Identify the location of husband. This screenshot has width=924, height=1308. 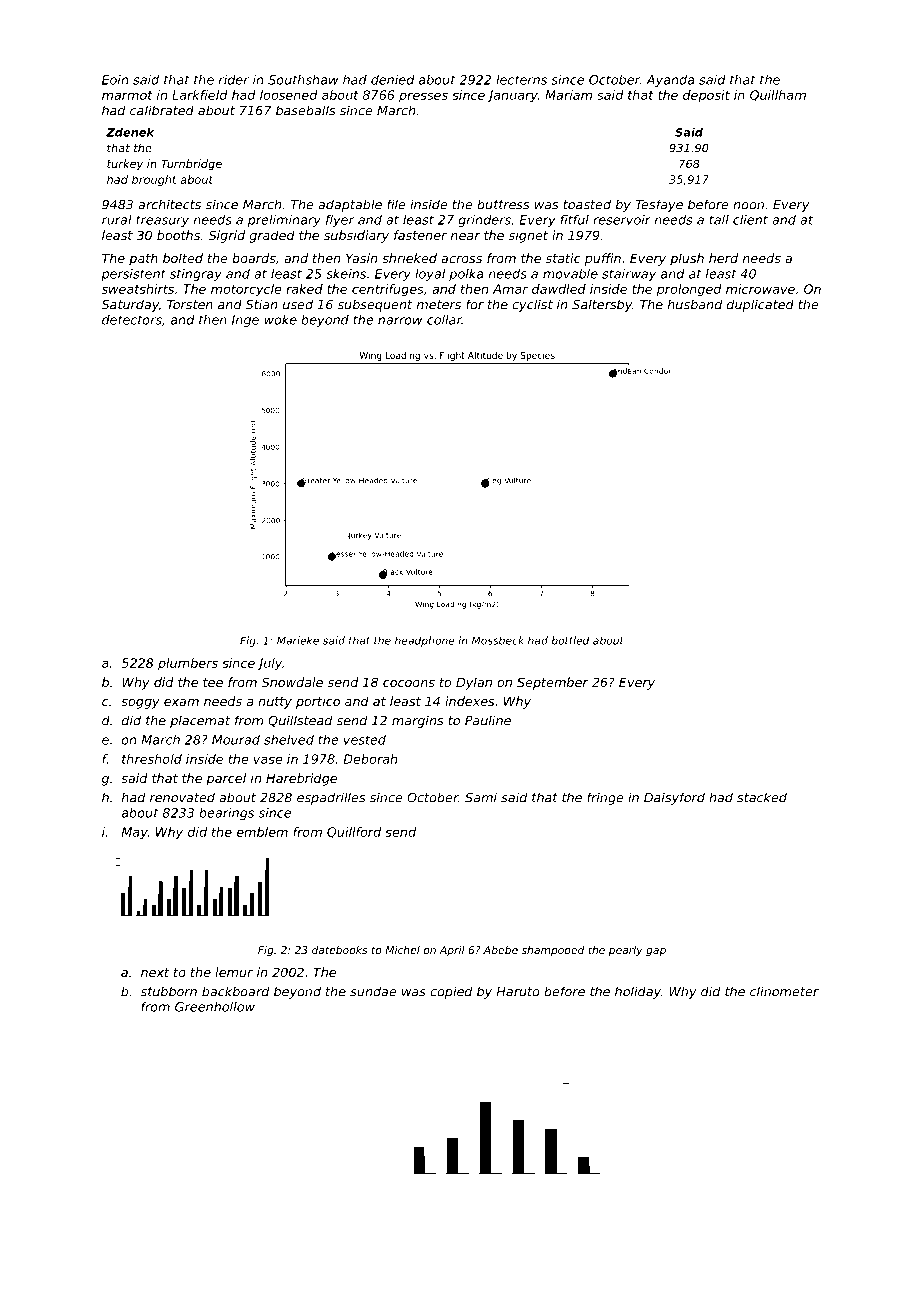
(695, 304).
